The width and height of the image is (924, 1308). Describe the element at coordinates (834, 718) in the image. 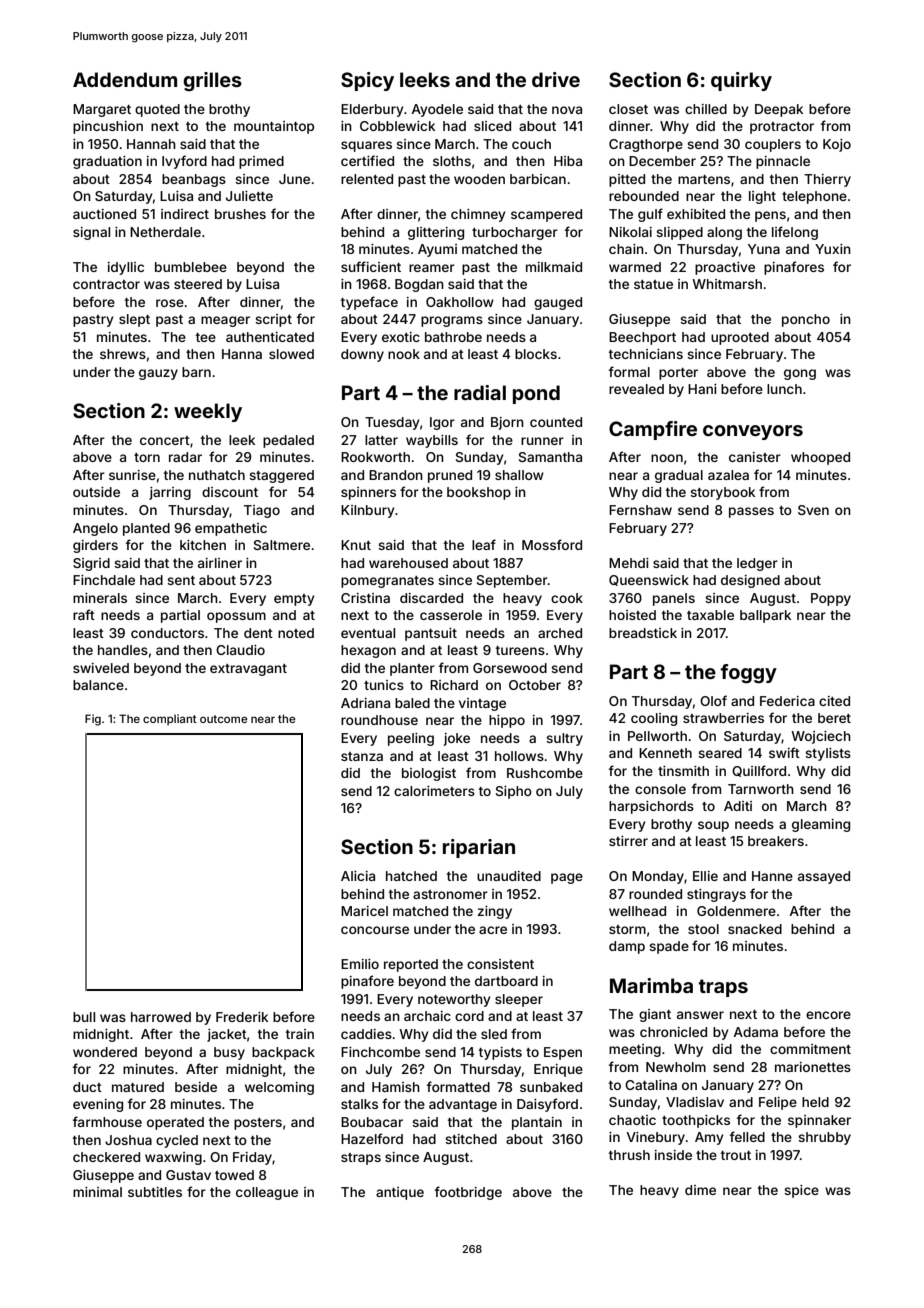

I see `beret` at that location.
